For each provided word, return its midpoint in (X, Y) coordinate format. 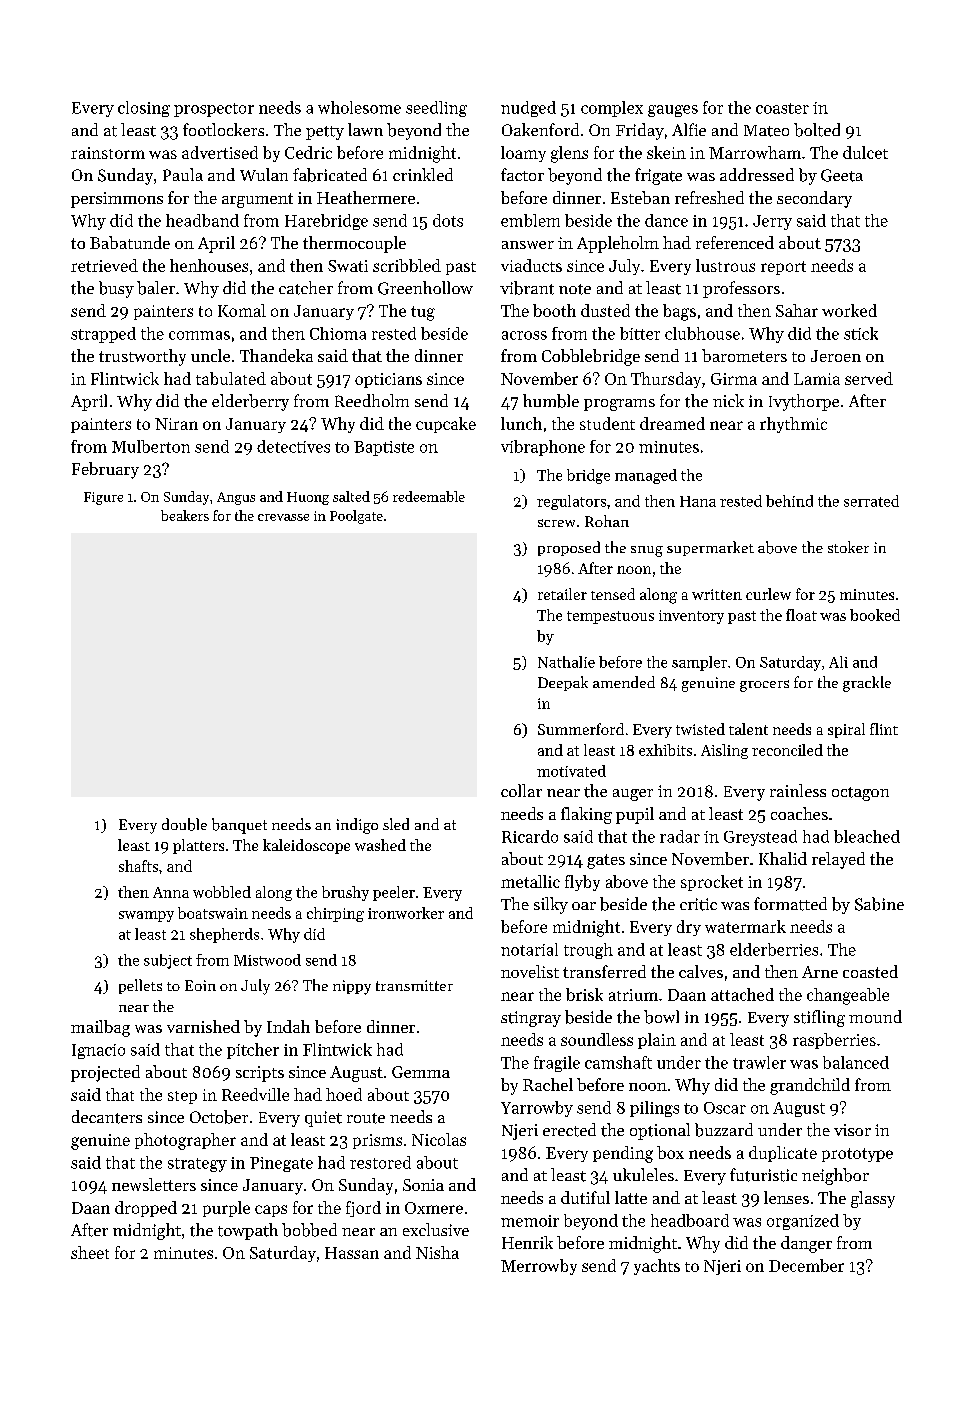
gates (606, 861)
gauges (673, 111)
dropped (146, 1209)
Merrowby (539, 1267)
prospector (214, 110)
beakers (185, 515)
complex (612, 109)
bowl (661, 1017)
